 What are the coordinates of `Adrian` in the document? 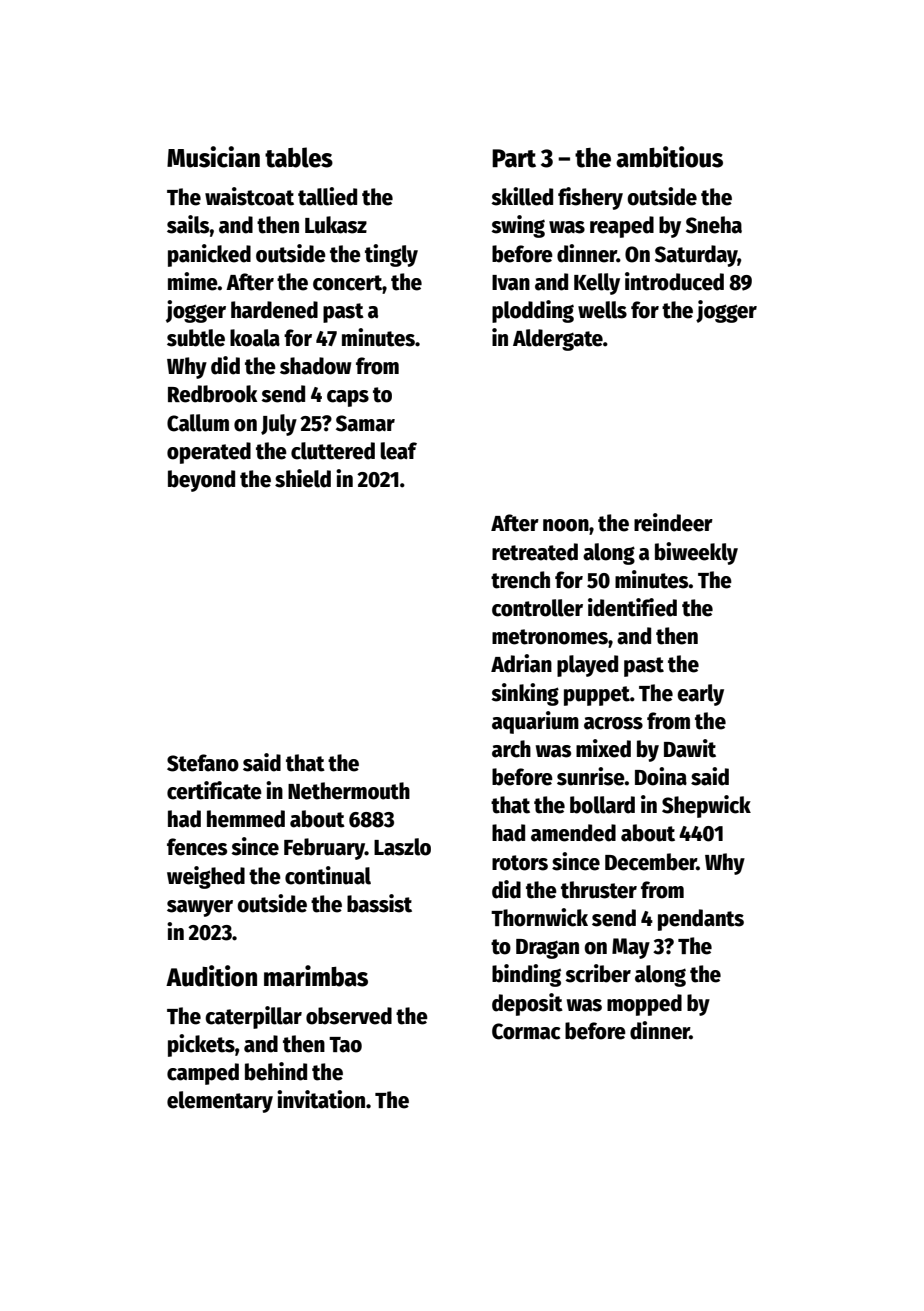 It's located at (521, 663).
